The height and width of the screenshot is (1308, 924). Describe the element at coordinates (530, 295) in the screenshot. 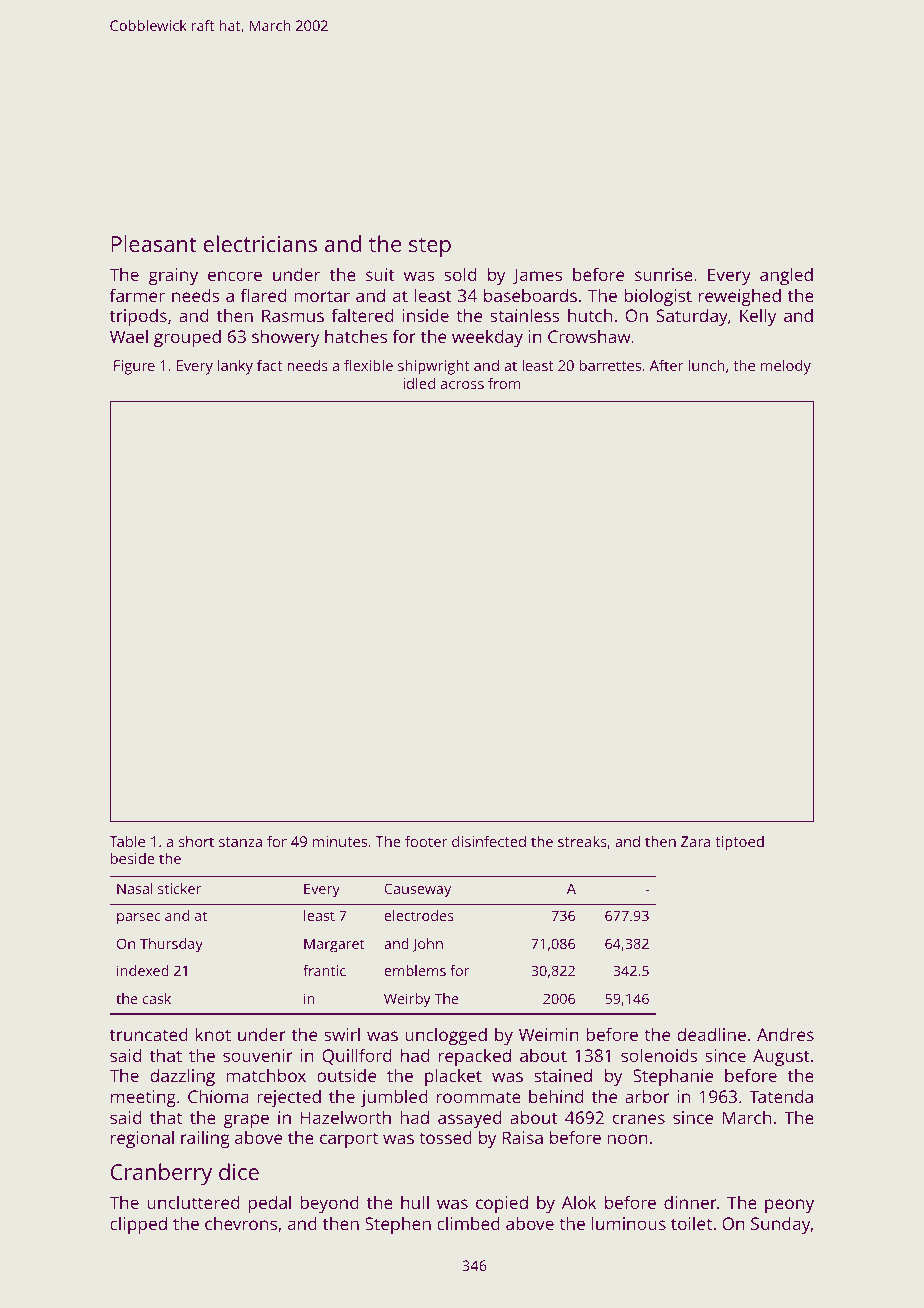

I see `baseboards` at that location.
